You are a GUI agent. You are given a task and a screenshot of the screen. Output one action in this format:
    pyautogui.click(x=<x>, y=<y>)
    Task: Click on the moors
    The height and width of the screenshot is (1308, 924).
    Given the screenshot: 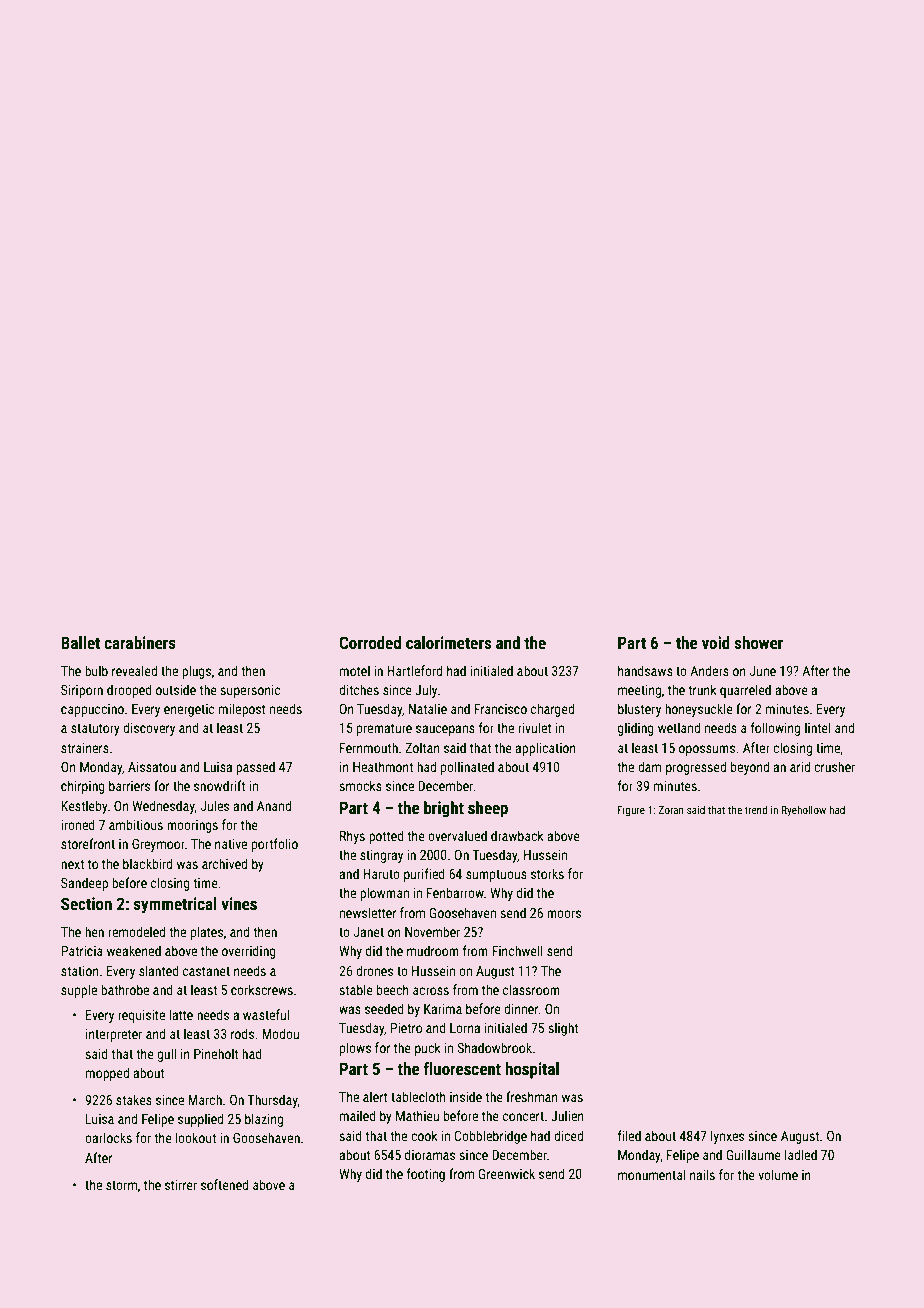 What is the action you would take?
    pyautogui.click(x=564, y=914)
